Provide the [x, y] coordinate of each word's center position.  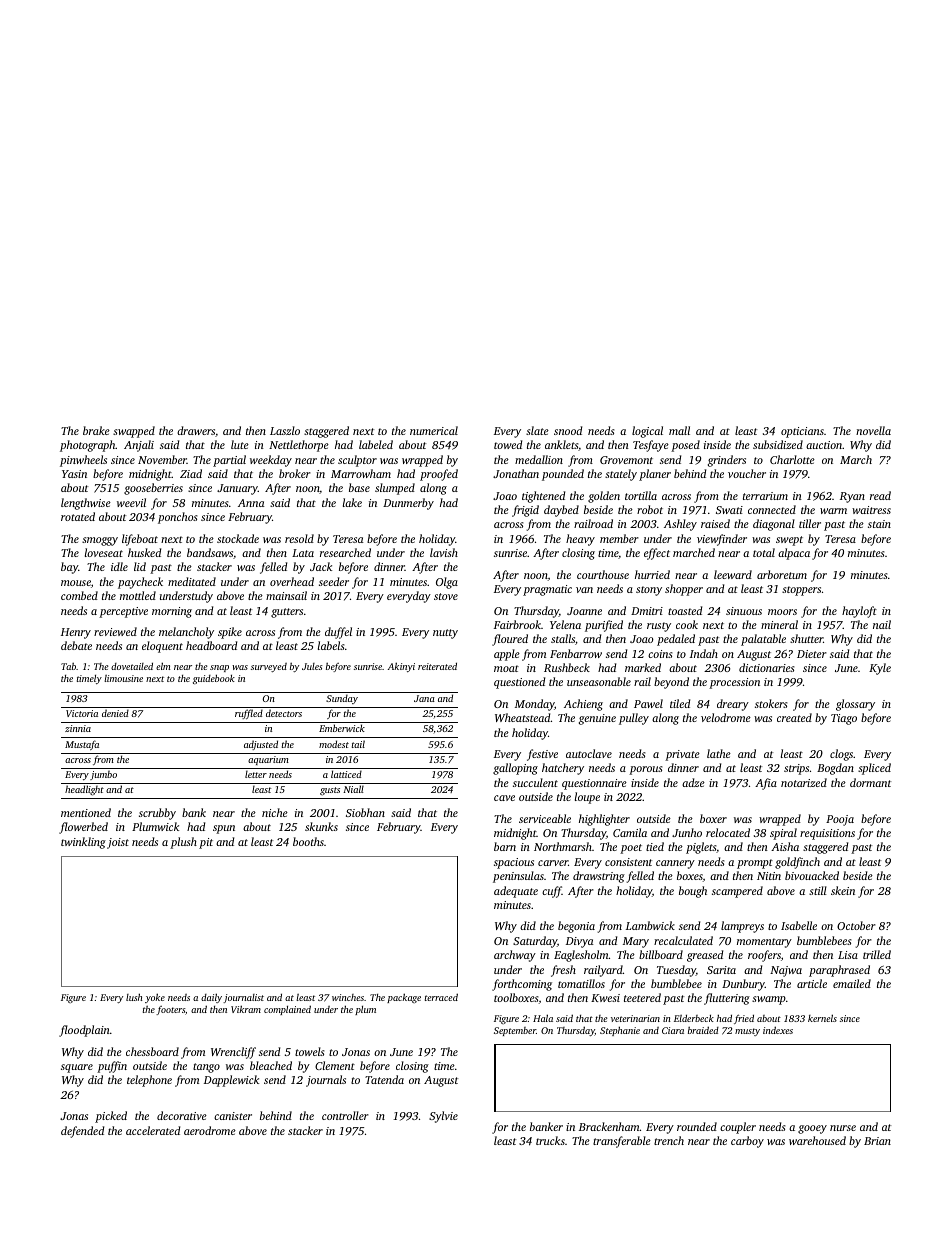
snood [568, 430]
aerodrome [210, 1130]
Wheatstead [523, 717]
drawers [196, 430]
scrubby [157, 814]
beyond [671, 683]
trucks [550, 1140]
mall [679, 430]
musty [747, 1032]
